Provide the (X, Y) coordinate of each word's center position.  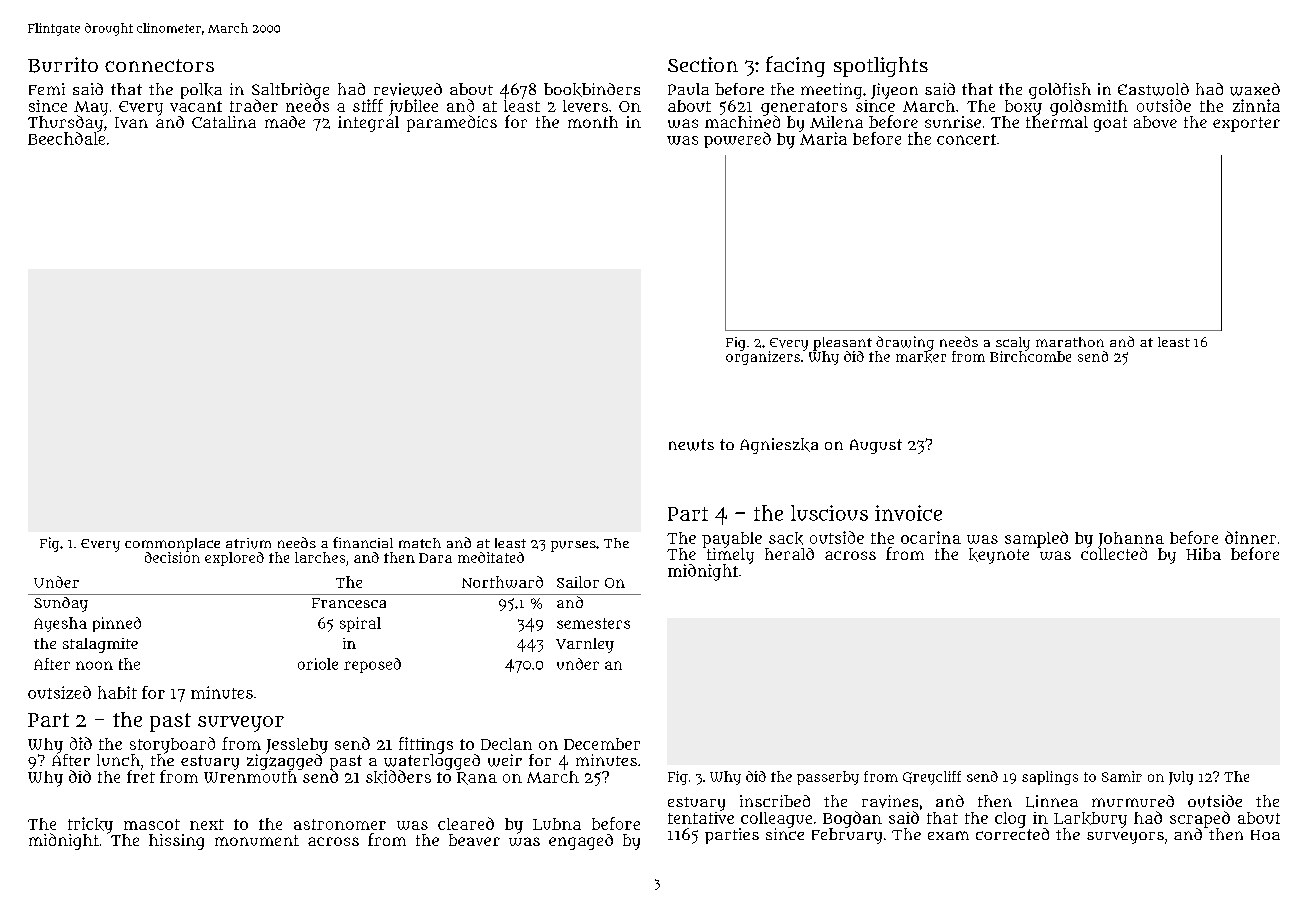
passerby (828, 778)
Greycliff (932, 778)
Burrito (63, 65)
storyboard (172, 745)
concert (966, 139)
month (593, 122)
